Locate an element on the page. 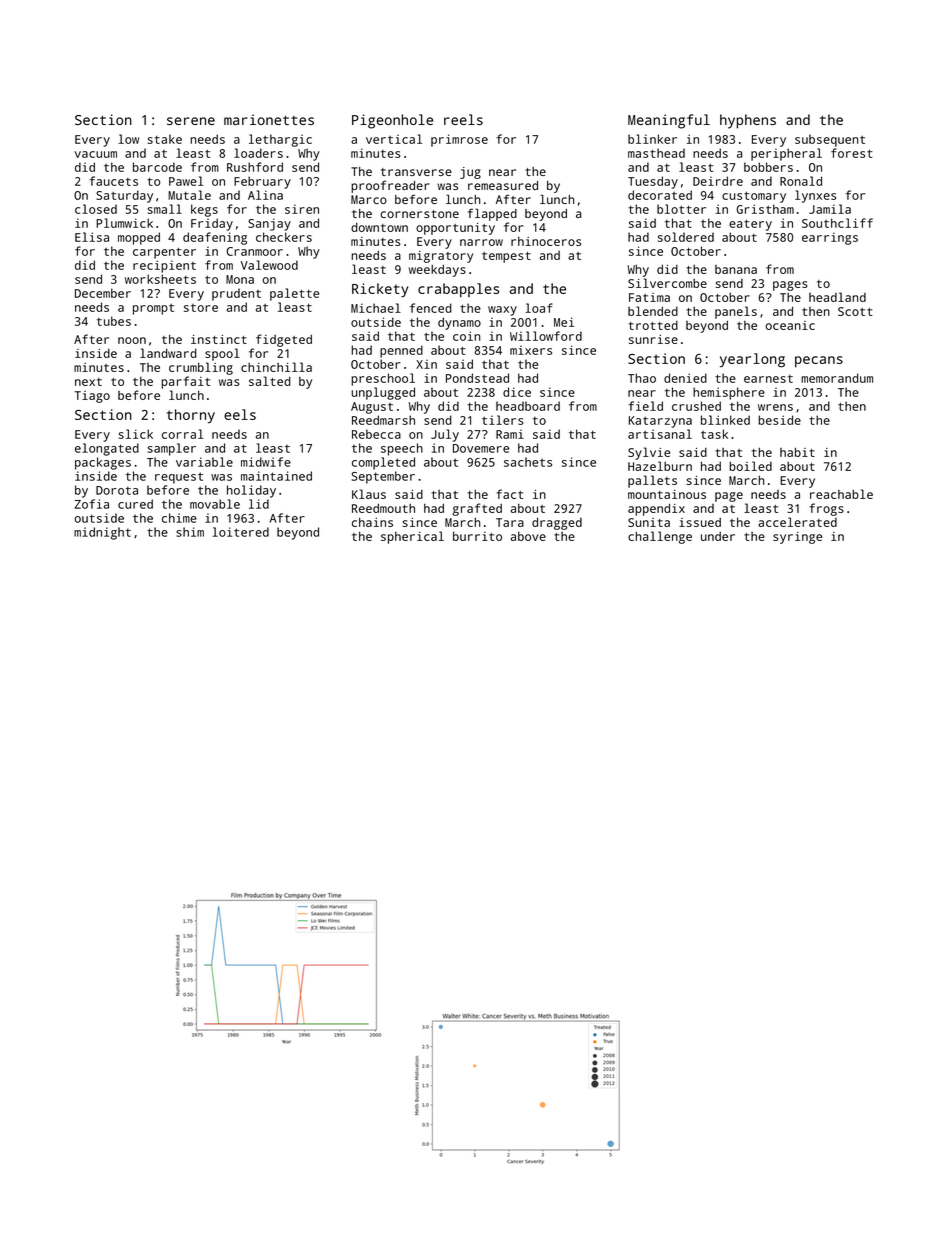 This image has width=952, height=1233. movable is located at coordinates (215, 504).
